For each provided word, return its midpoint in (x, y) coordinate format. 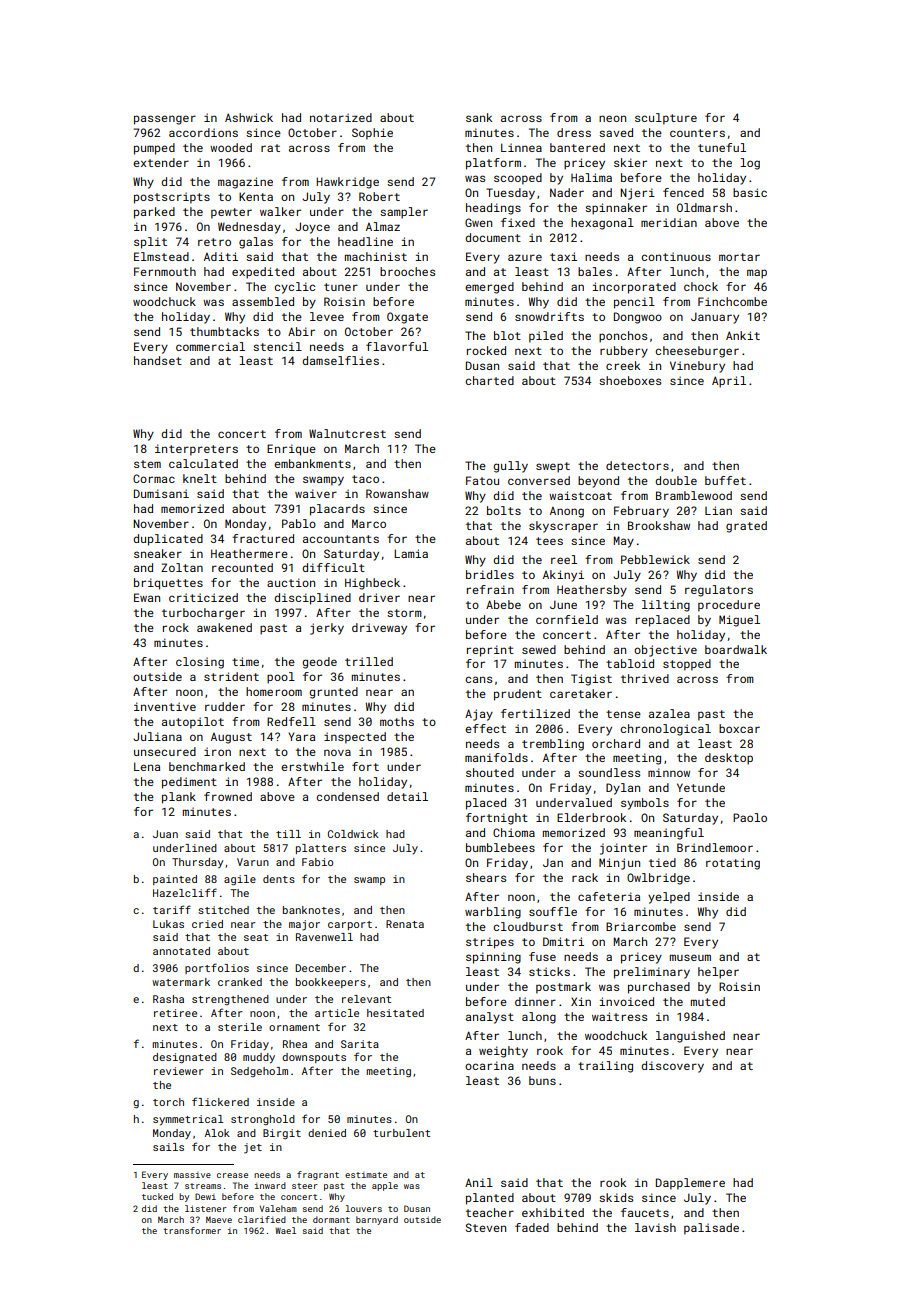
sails (168, 1147)
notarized (341, 117)
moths (397, 721)
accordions (203, 132)
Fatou (482, 480)
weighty (503, 1052)
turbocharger (203, 614)
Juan (165, 834)
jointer (623, 849)
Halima (591, 177)
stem (147, 464)
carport (350, 925)
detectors (637, 465)
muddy (259, 1058)
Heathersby (592, 591)
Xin (581, 1001)
